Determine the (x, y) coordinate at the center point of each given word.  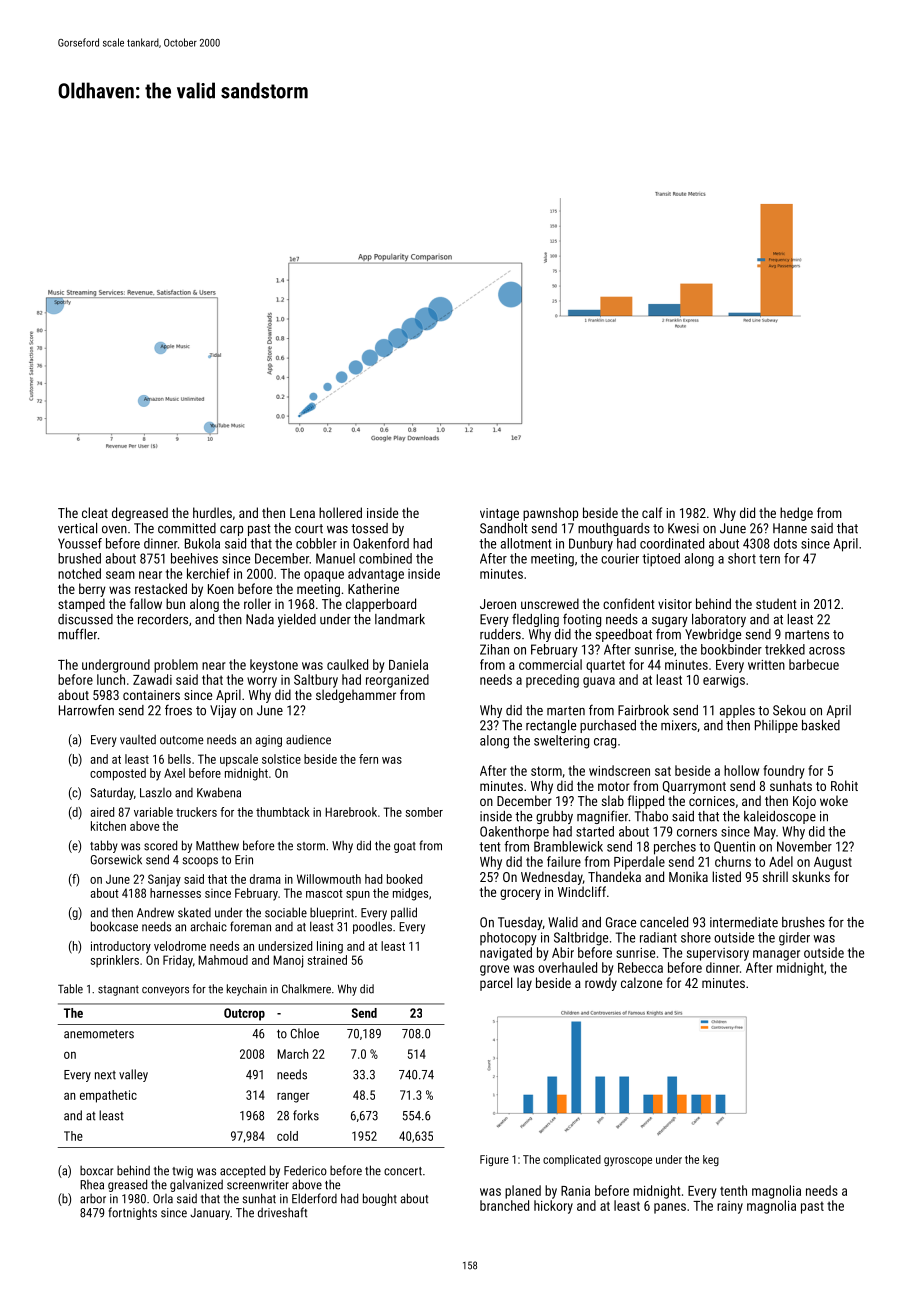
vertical (77, 528)
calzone (641, 982)
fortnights (132, 1213)
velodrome (180, 946)
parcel (496, 984)
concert (403, 1171)
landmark (400, 619)
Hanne (790, 528)
